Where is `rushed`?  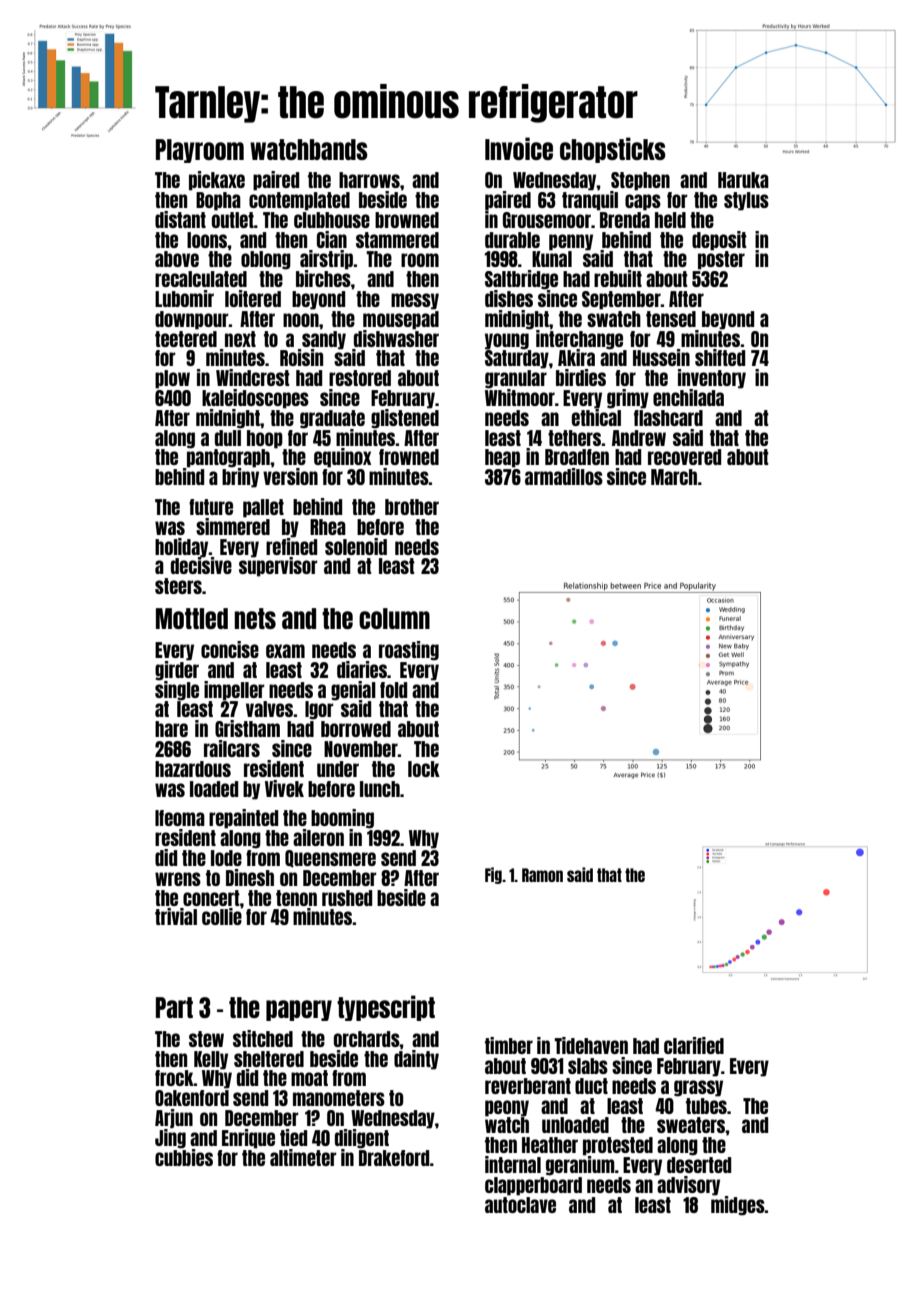
rushed is located at coordinates (347, 898).
